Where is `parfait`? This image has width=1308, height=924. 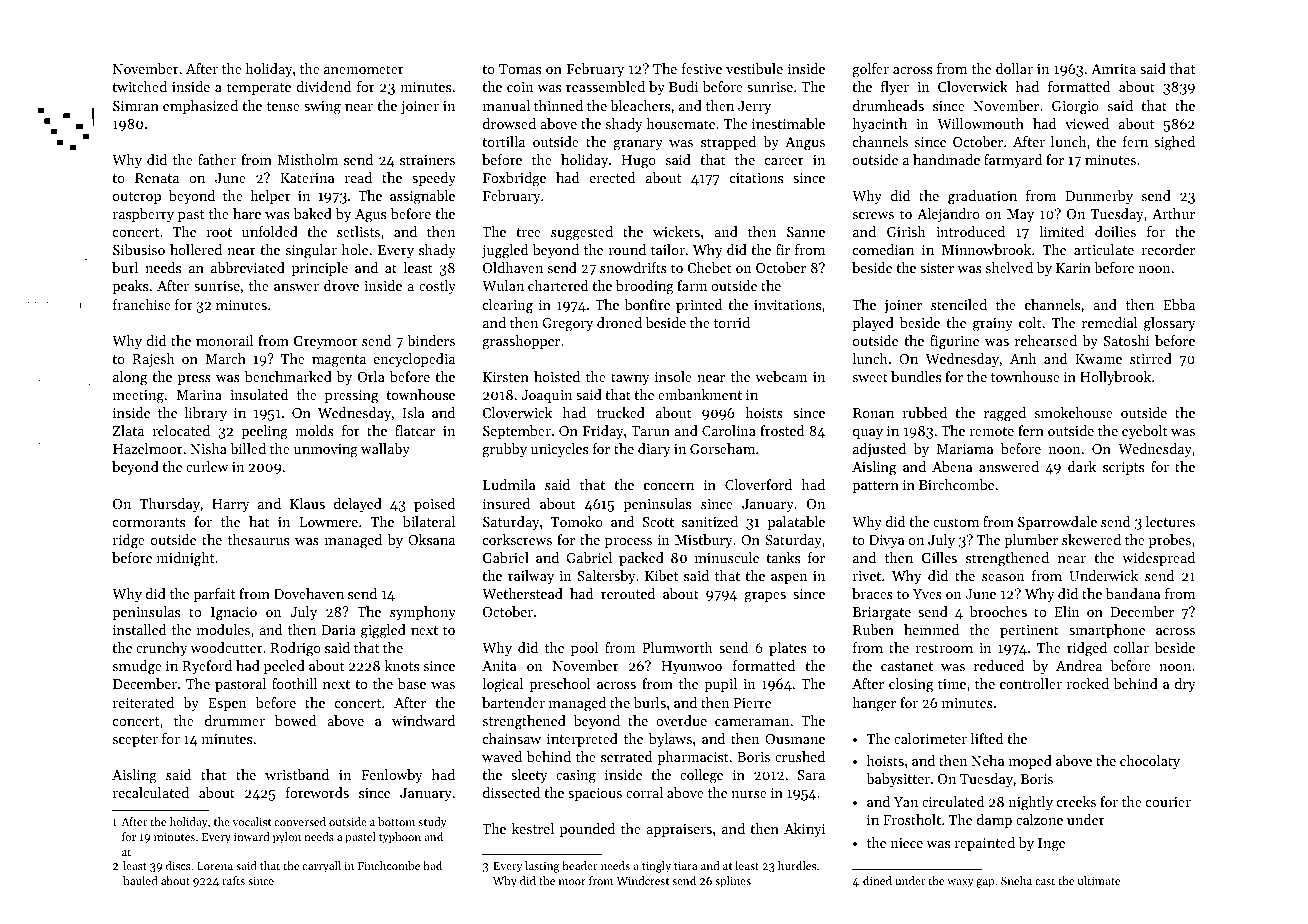 parfait is located at coordinates (214, 595).
